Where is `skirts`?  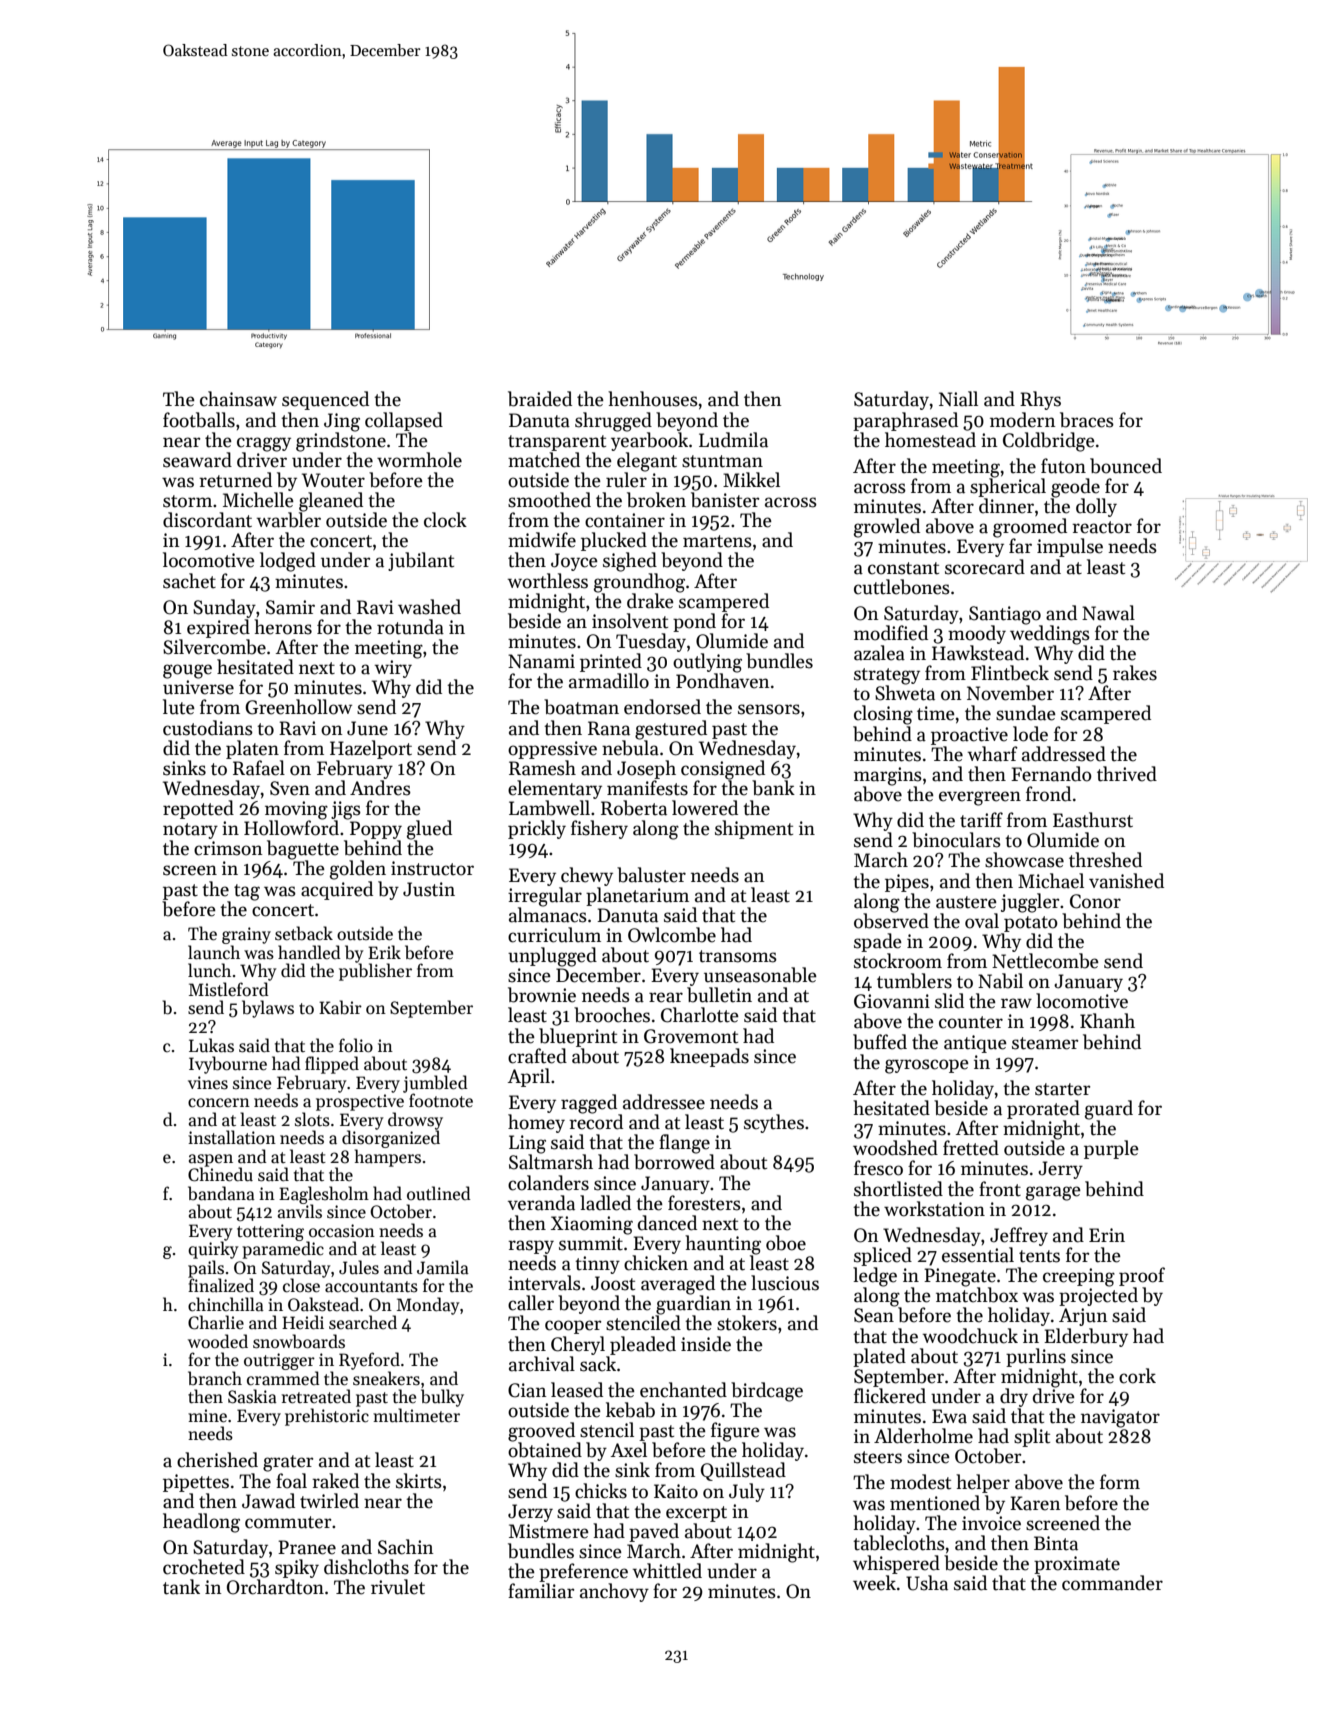 skirts is located at coordinates (419, 1481).
